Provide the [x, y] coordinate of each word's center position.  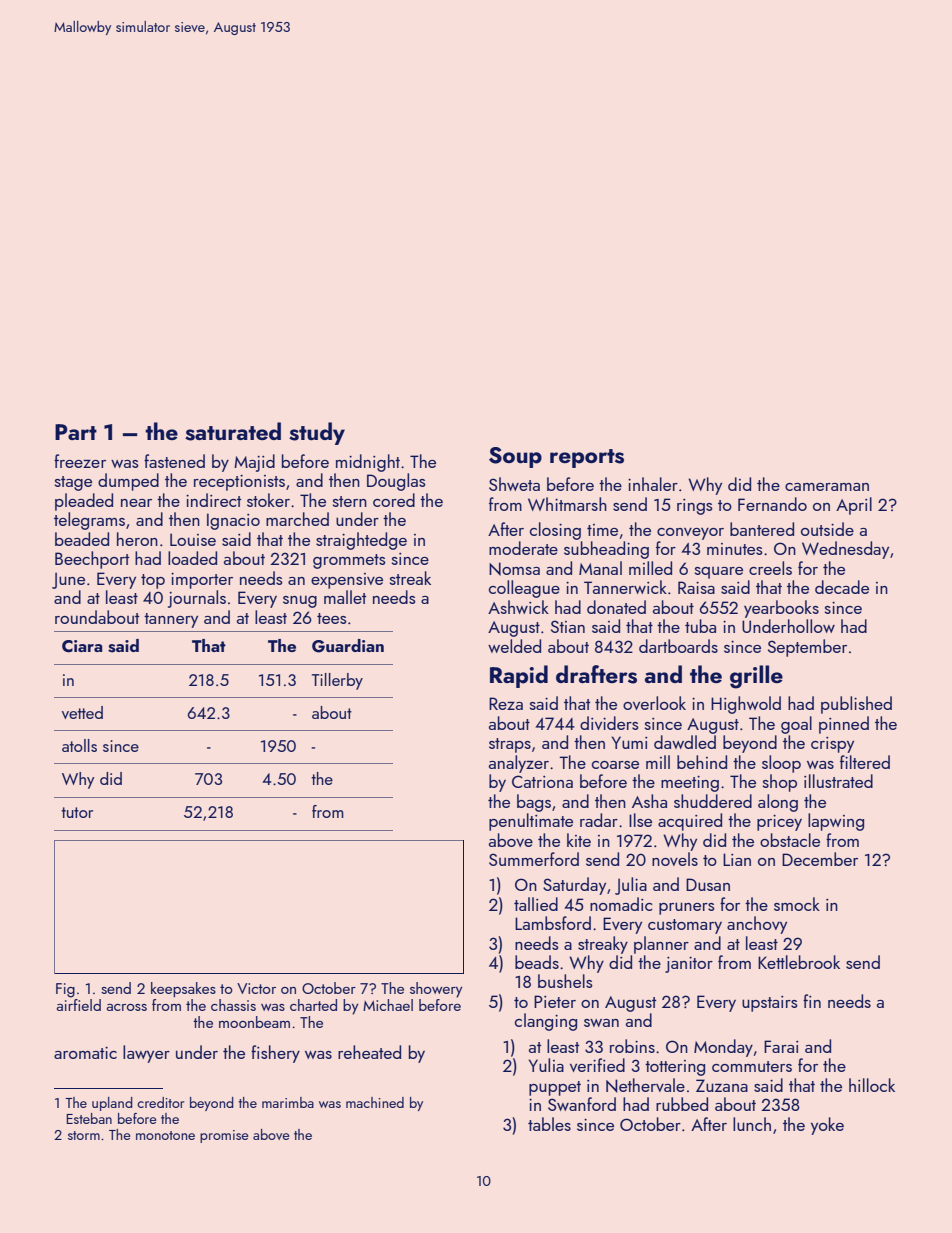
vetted [82, 712]
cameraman [827, 487]
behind [702, 762]
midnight [368, 463]
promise [224, 1136]
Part [76, 432]
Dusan [708, 884]
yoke [827, 1126]
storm [84, 1135]
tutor [77, 812]
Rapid [519, 676]
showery [436, 990]
